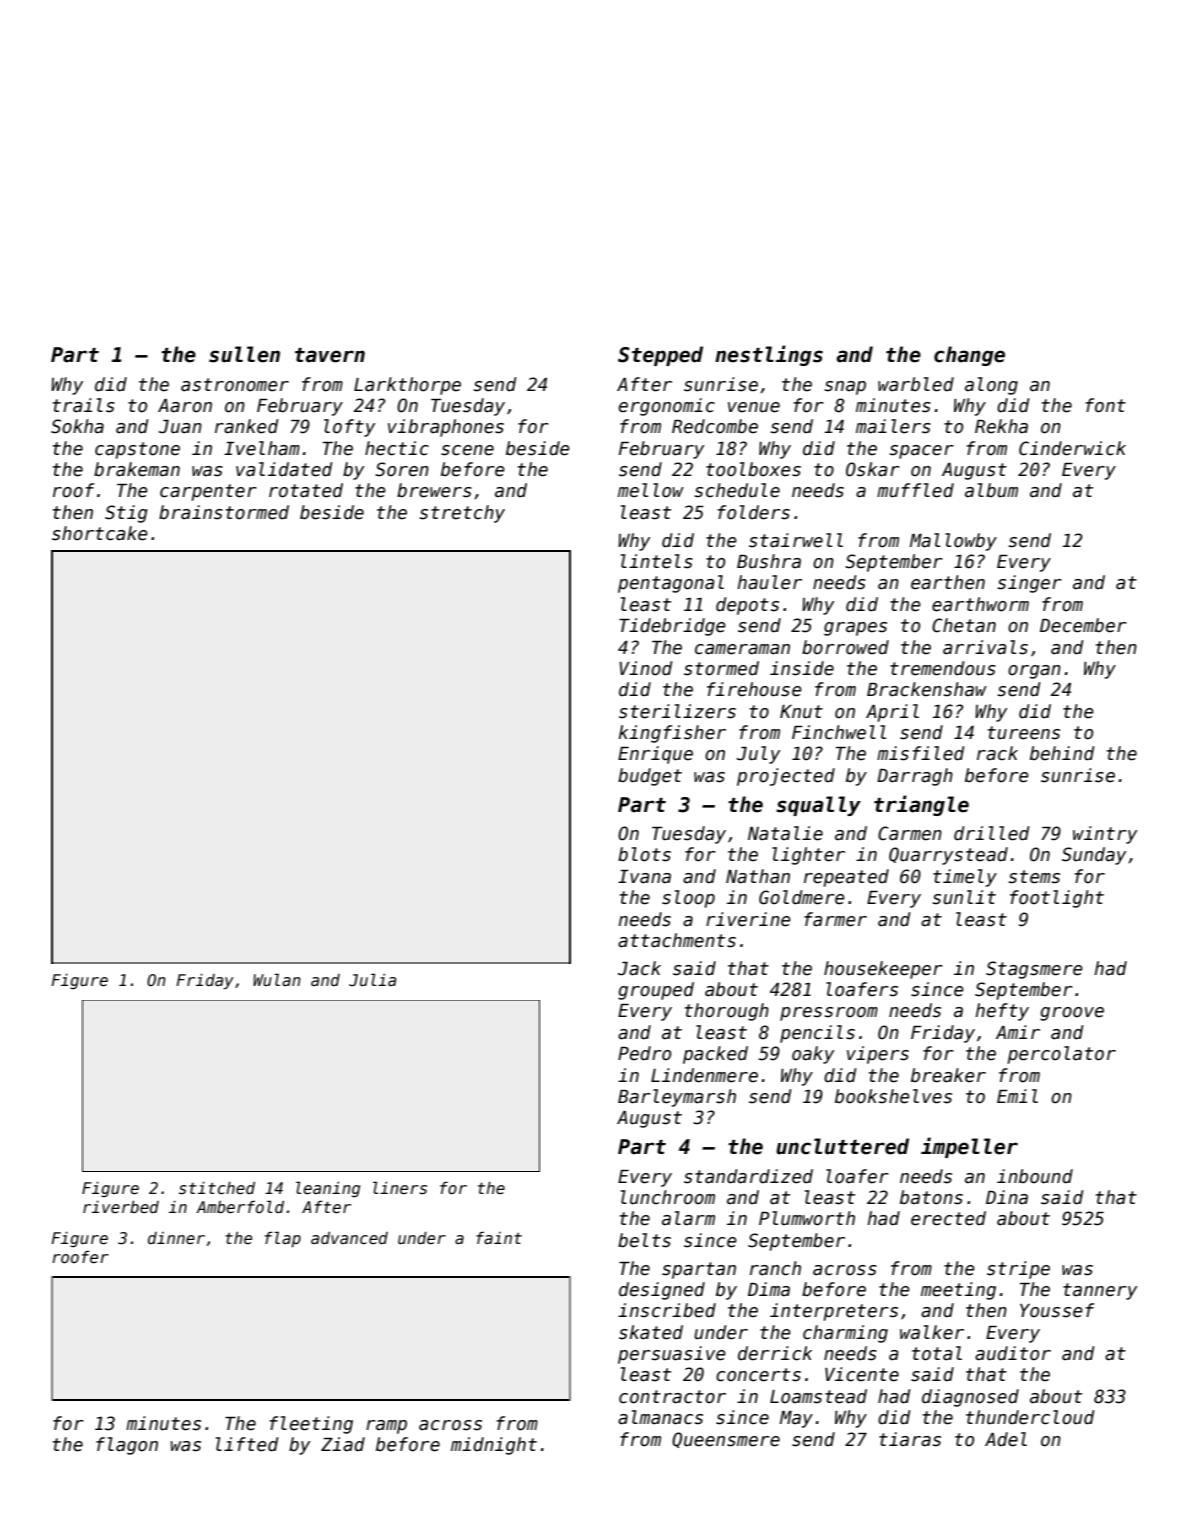  Describe the element at coordinates (244, 354) in the screenshot. I see `sullen` at that location.
